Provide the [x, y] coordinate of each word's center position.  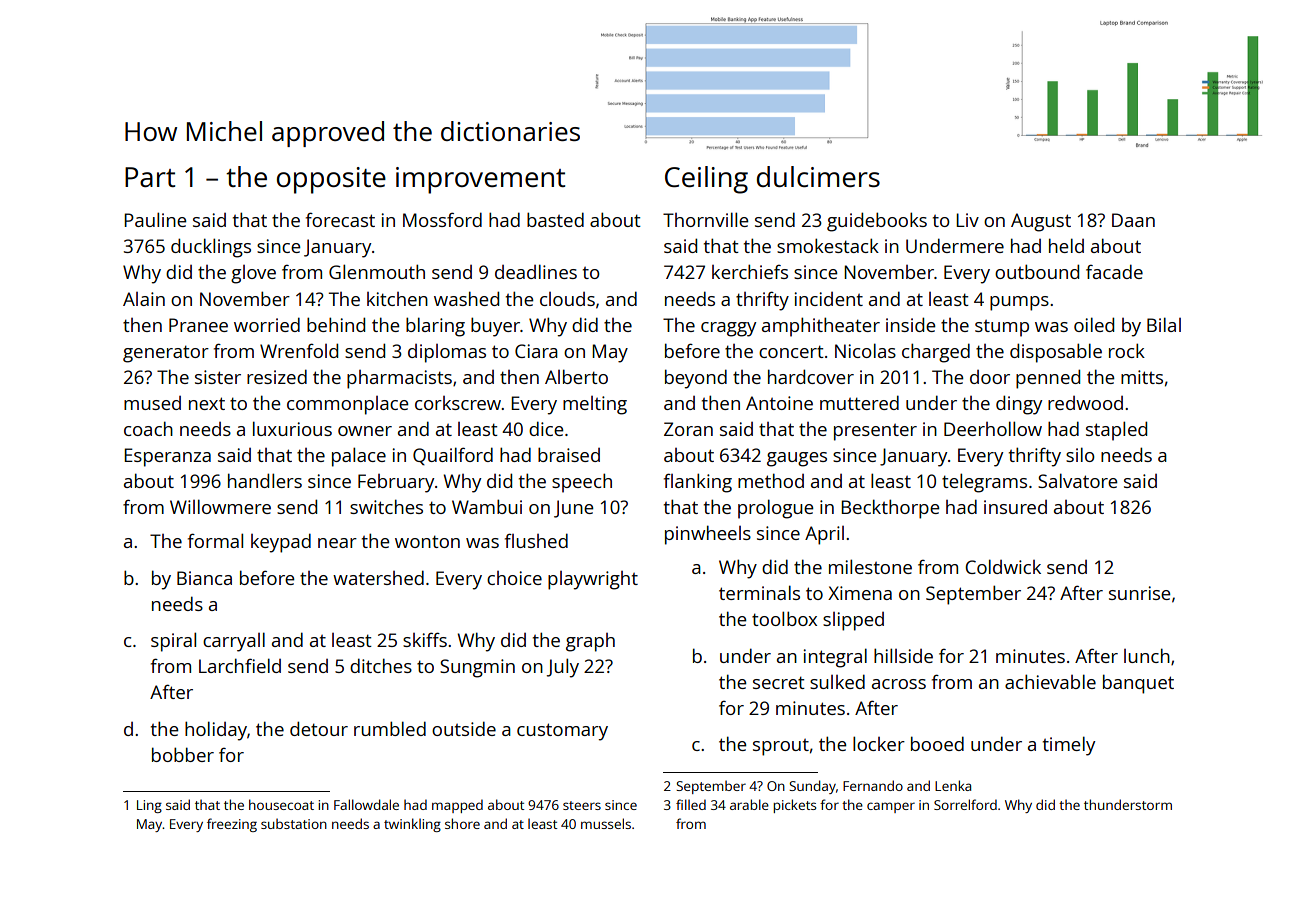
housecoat [281, 804]
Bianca [204, 578]
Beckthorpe [890, 509]
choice [514, 578]
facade [1114, 271]
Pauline [155, 219]
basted [555, 219]
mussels [606, 823]
